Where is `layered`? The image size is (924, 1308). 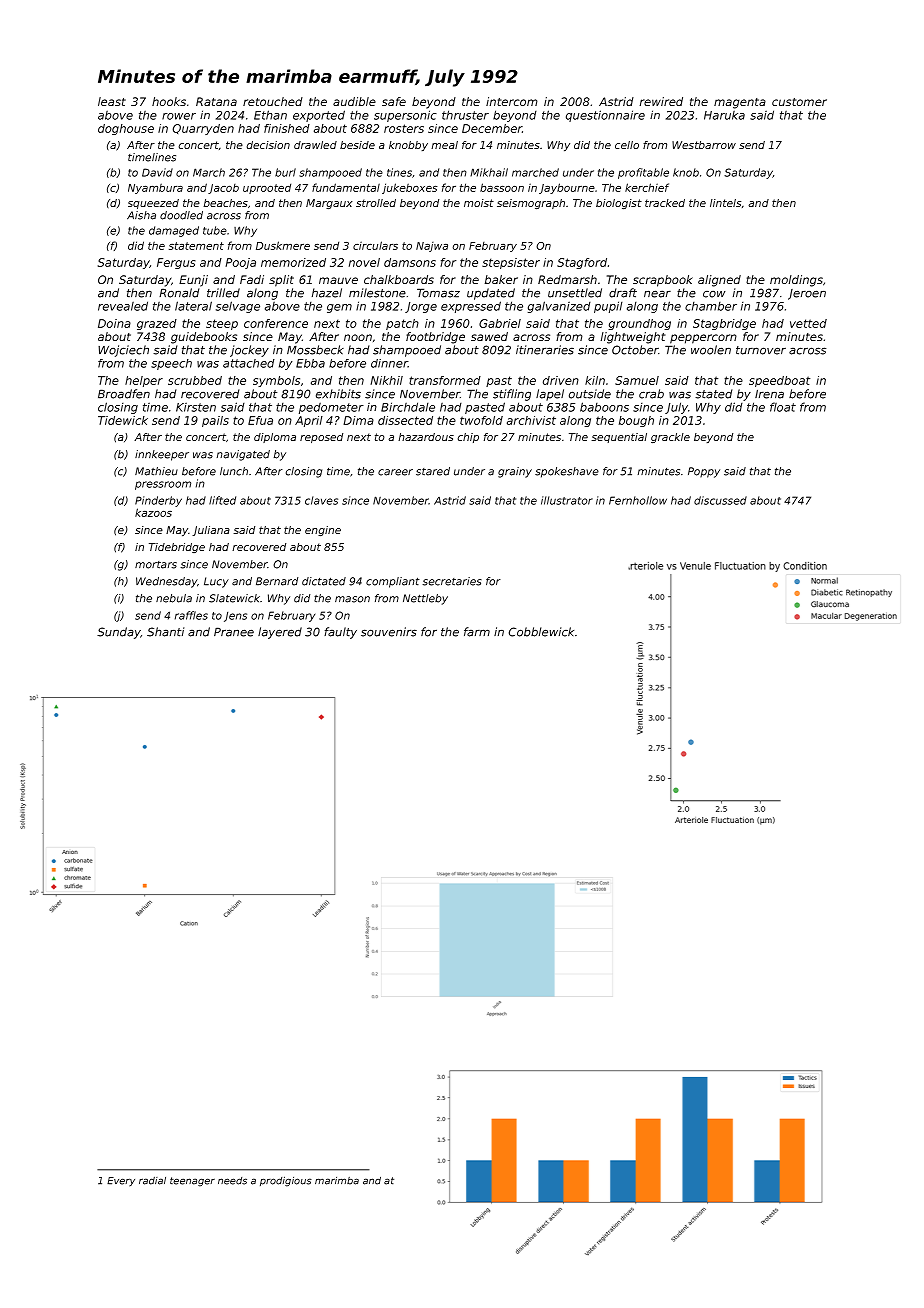
layered is located at coordinates (280, 633).
